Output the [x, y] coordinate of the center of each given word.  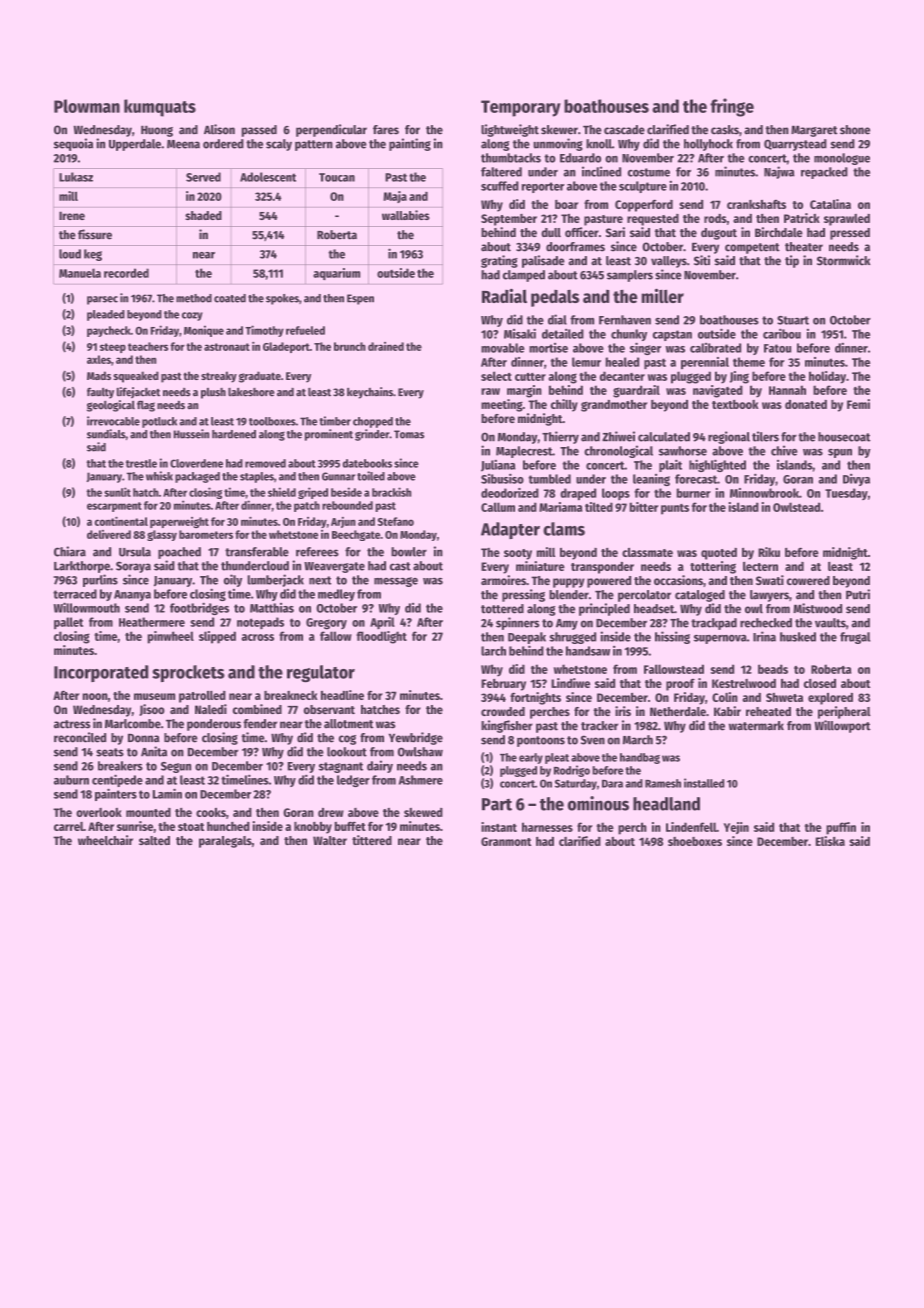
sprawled [847, 220]
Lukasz [76, 177]
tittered [372, 840]
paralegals [225, 842]
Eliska [830, 841]
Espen [360, 299]
